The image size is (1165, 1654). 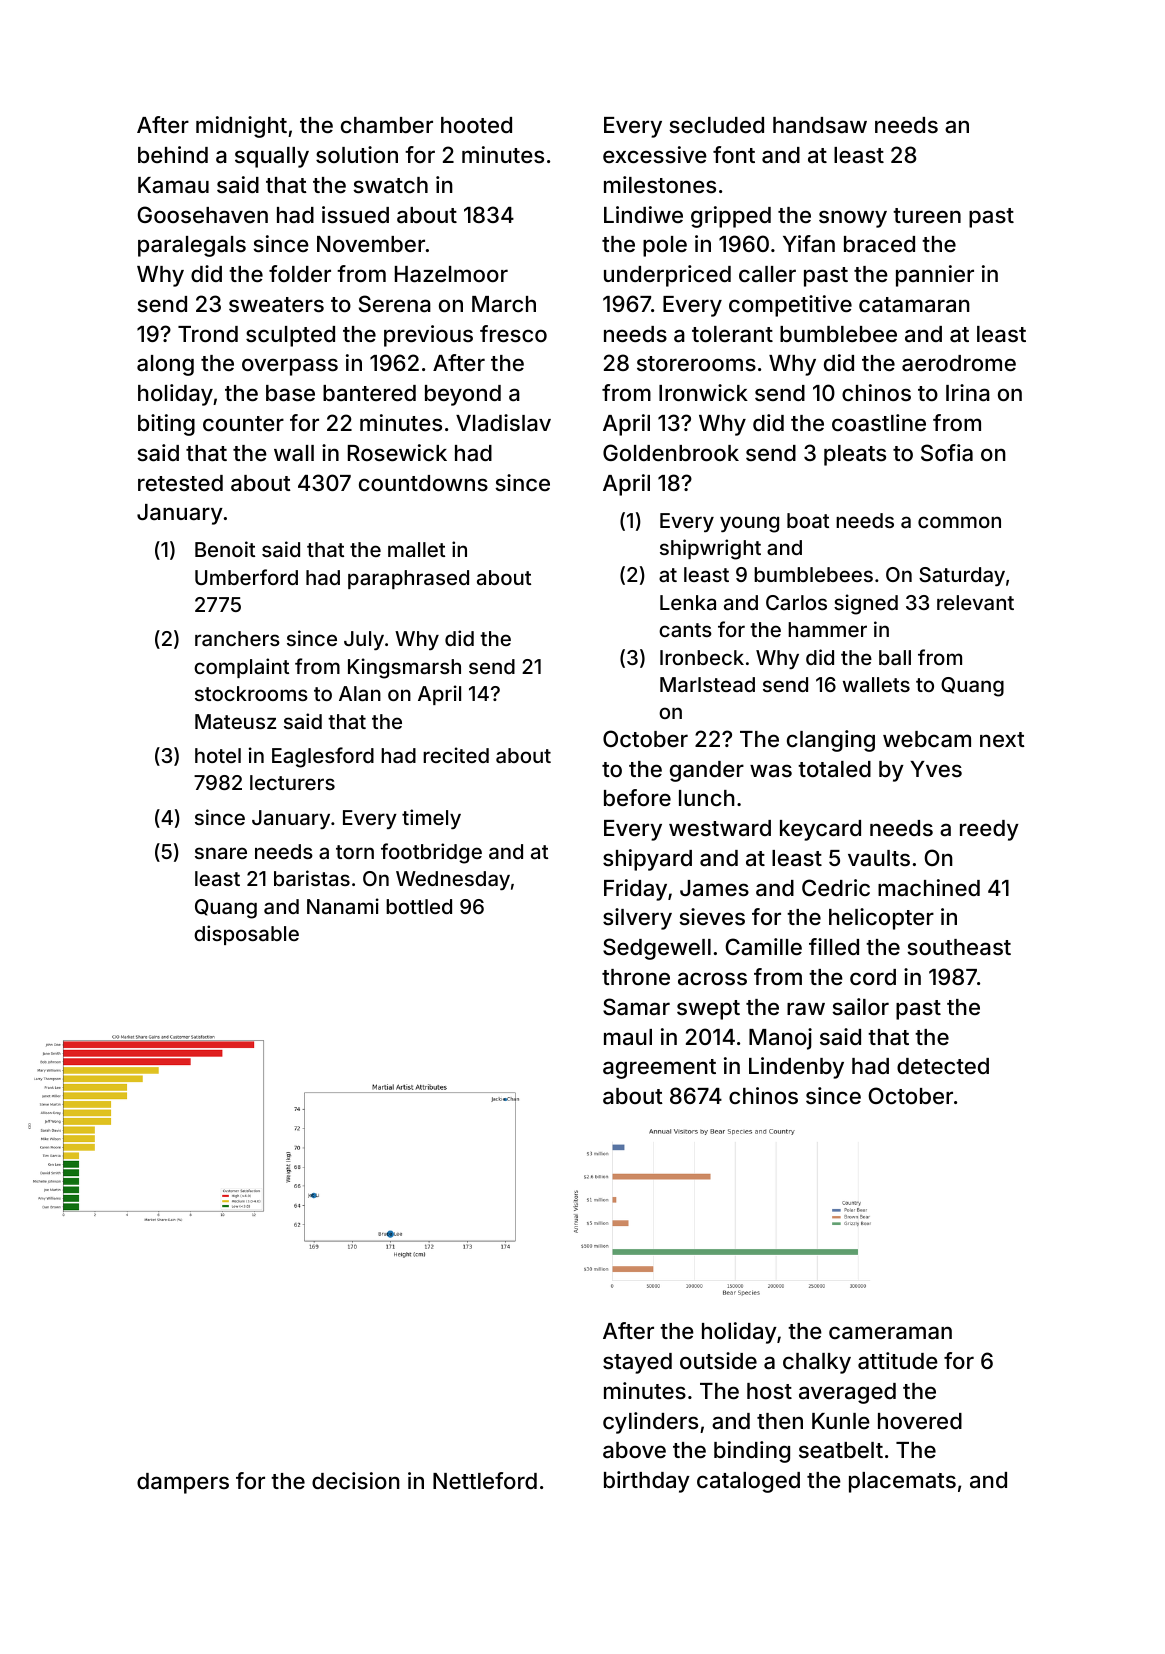 What do you see at coordinates (890, 1333) in the screenshot?
I see `cameraman` at bounding box center [890, 1333].
